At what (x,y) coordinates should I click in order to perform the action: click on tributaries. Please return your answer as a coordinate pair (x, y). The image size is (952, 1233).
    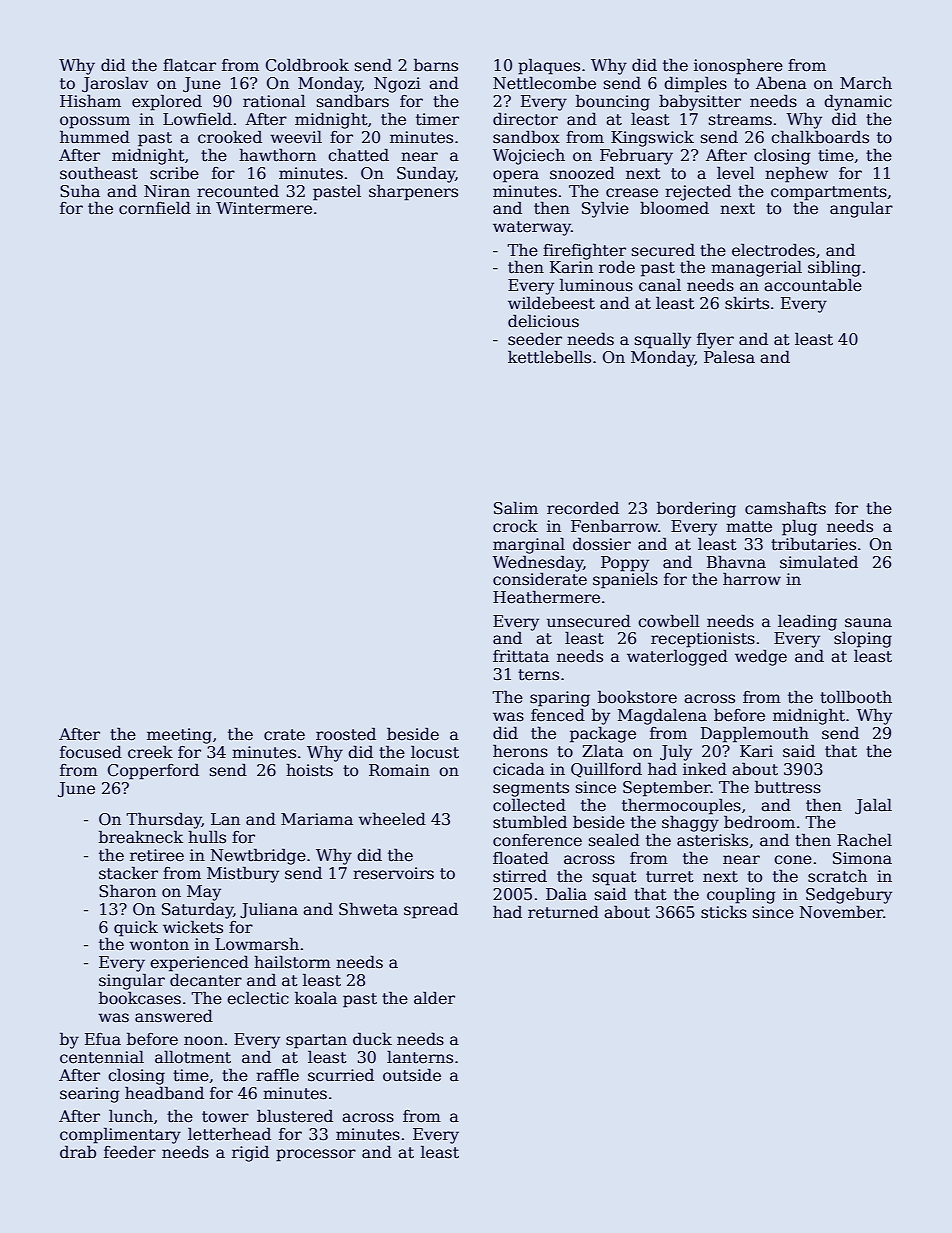
    Looking at the image, I should click on (813, 544).
